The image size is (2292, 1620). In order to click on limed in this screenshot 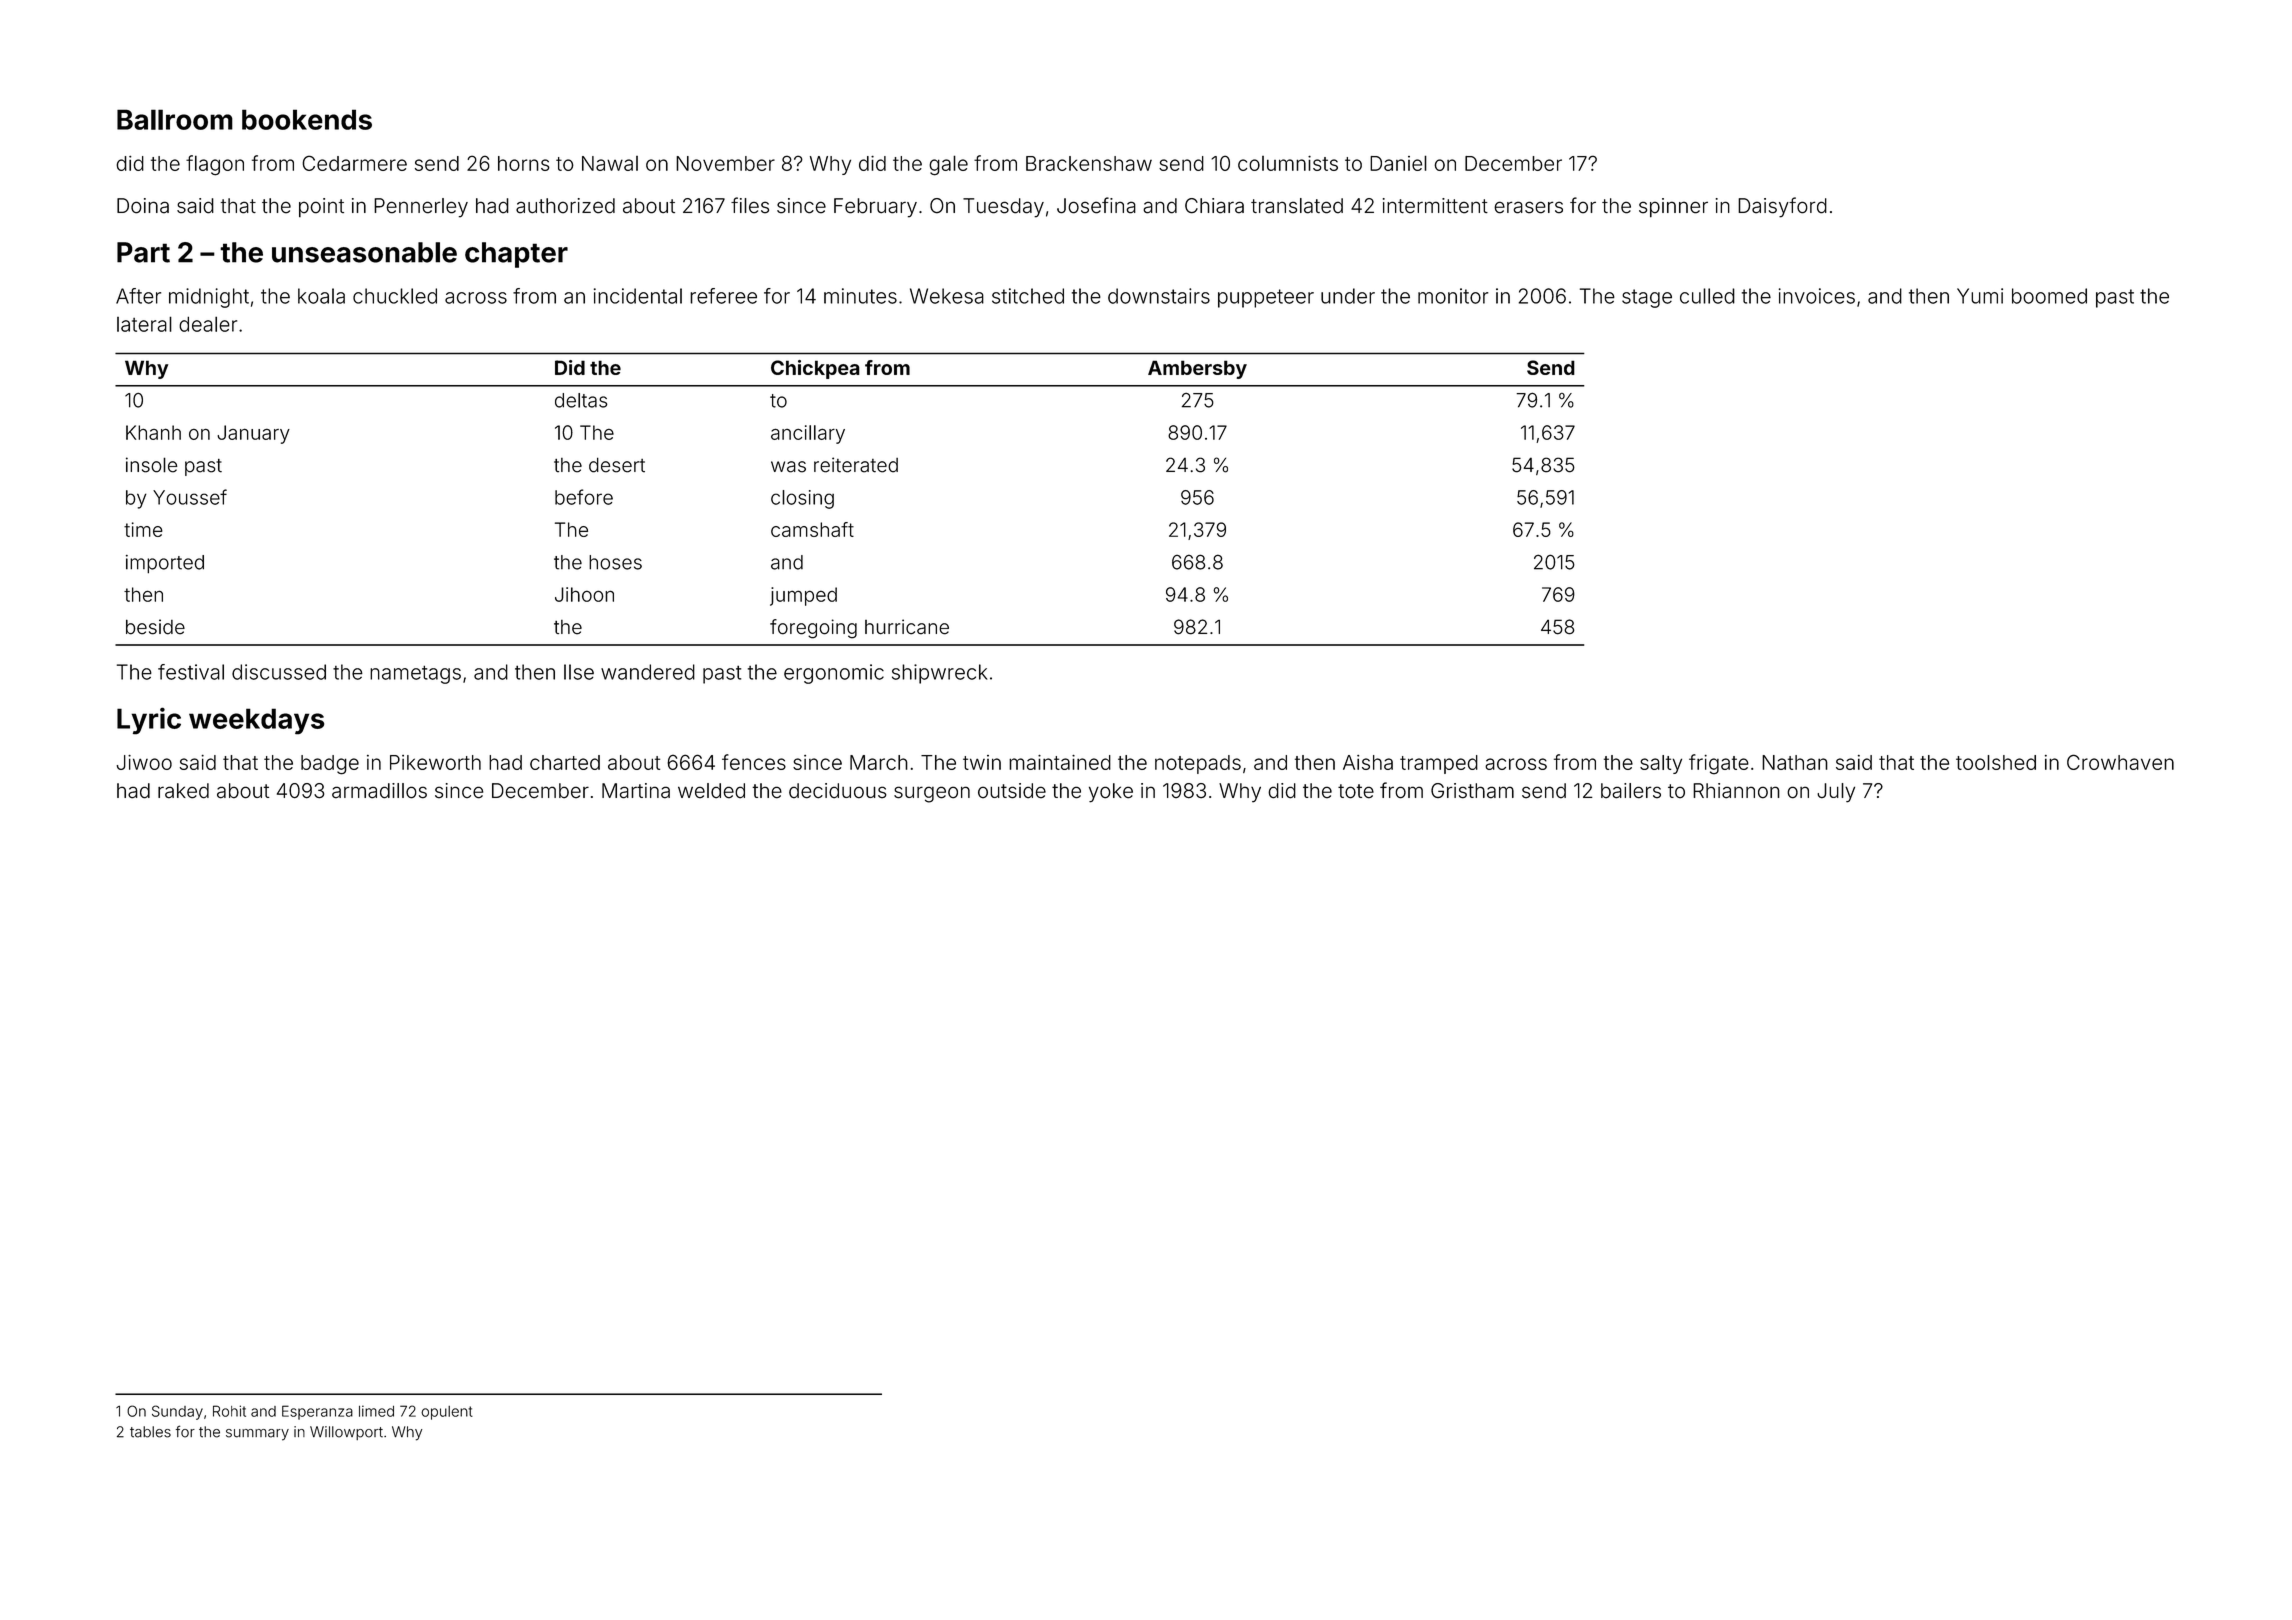, I will do `click(376, 1411)`.
